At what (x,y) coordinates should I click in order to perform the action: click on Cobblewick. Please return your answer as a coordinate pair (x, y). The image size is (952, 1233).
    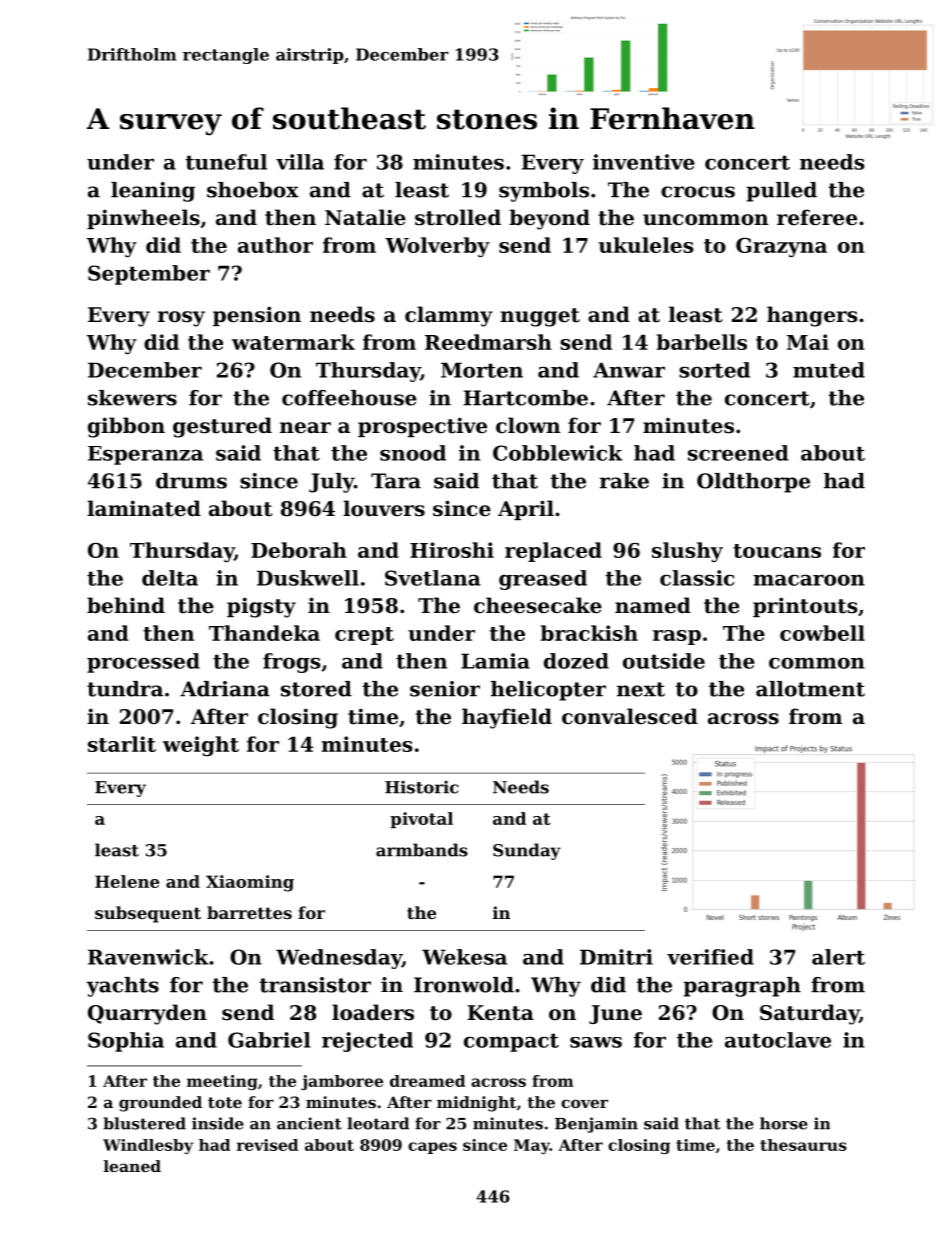
    Looking at the image, I should click on (558, 453).
